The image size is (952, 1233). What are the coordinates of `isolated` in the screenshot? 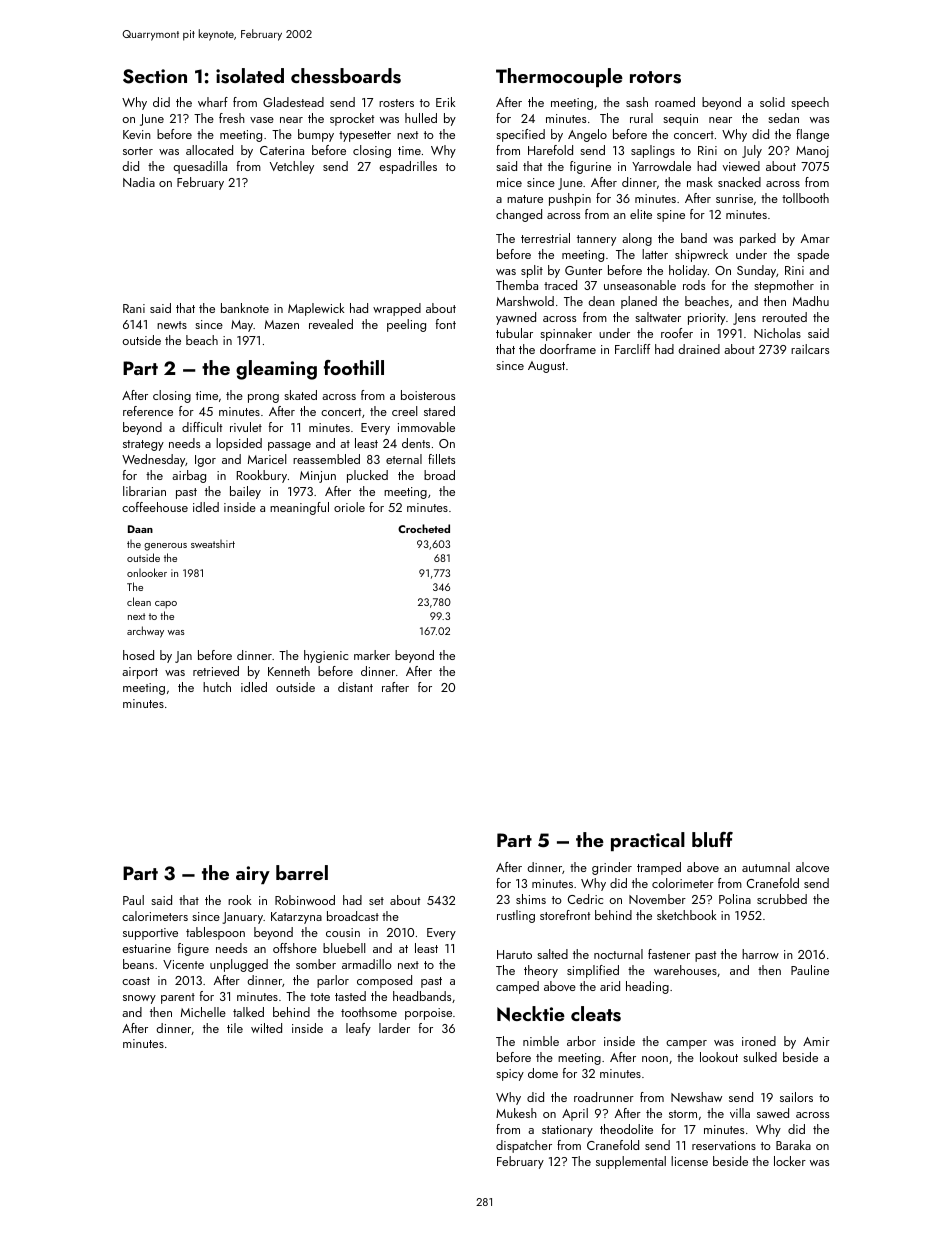 It's located at (250, 76).
